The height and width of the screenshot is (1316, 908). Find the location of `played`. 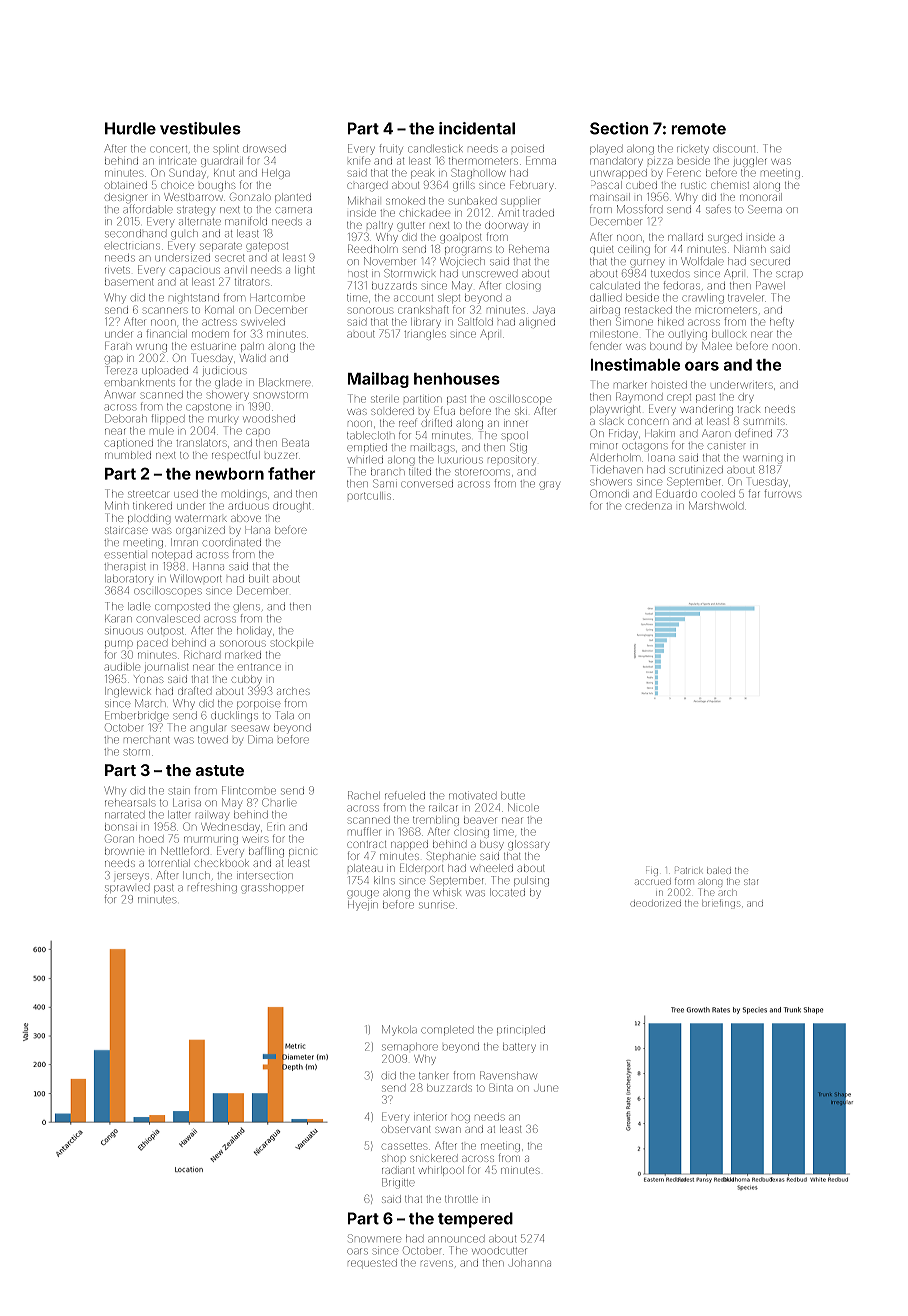

played is located at coordinates (606, 150).
